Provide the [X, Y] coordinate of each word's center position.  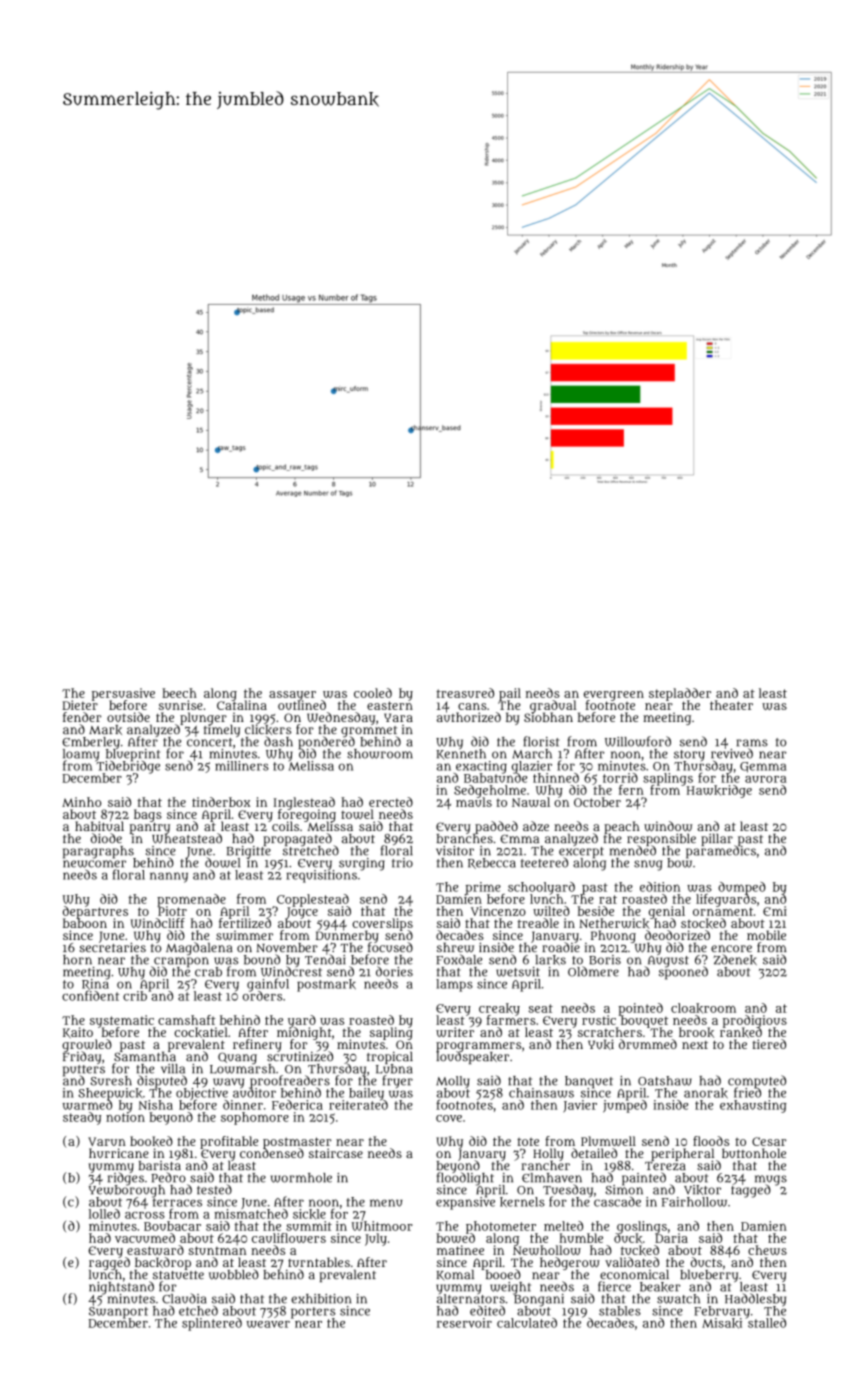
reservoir [464, 1323]
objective [202, 1094]
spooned [683, 973]
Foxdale [459, 959]
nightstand [121, 1288]
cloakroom [703, 1008]
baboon [85, 923]
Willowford [638, 741]
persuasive [123, 694]
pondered [327, 743]
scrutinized [300, 1056]
